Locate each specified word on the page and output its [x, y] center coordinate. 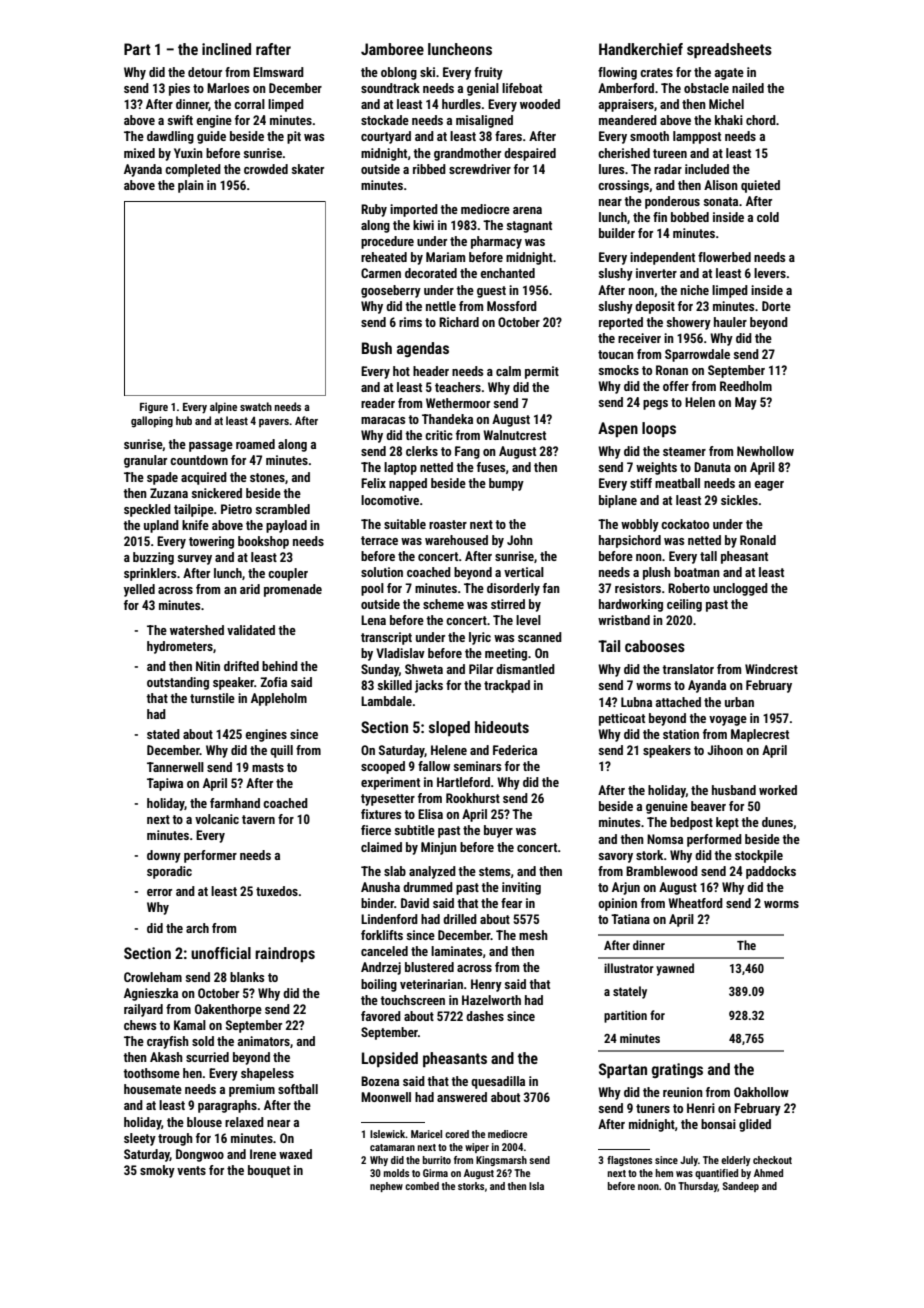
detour [205, 72]
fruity [488, 73]
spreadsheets [729, 50]
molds [396, 1173]
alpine [223, 408]
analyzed [432, 872]
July [689, 1161]
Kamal [190, 1025]
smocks [619, 370]
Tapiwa [165, 784]
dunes [777, 822]
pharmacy [496, 242]
